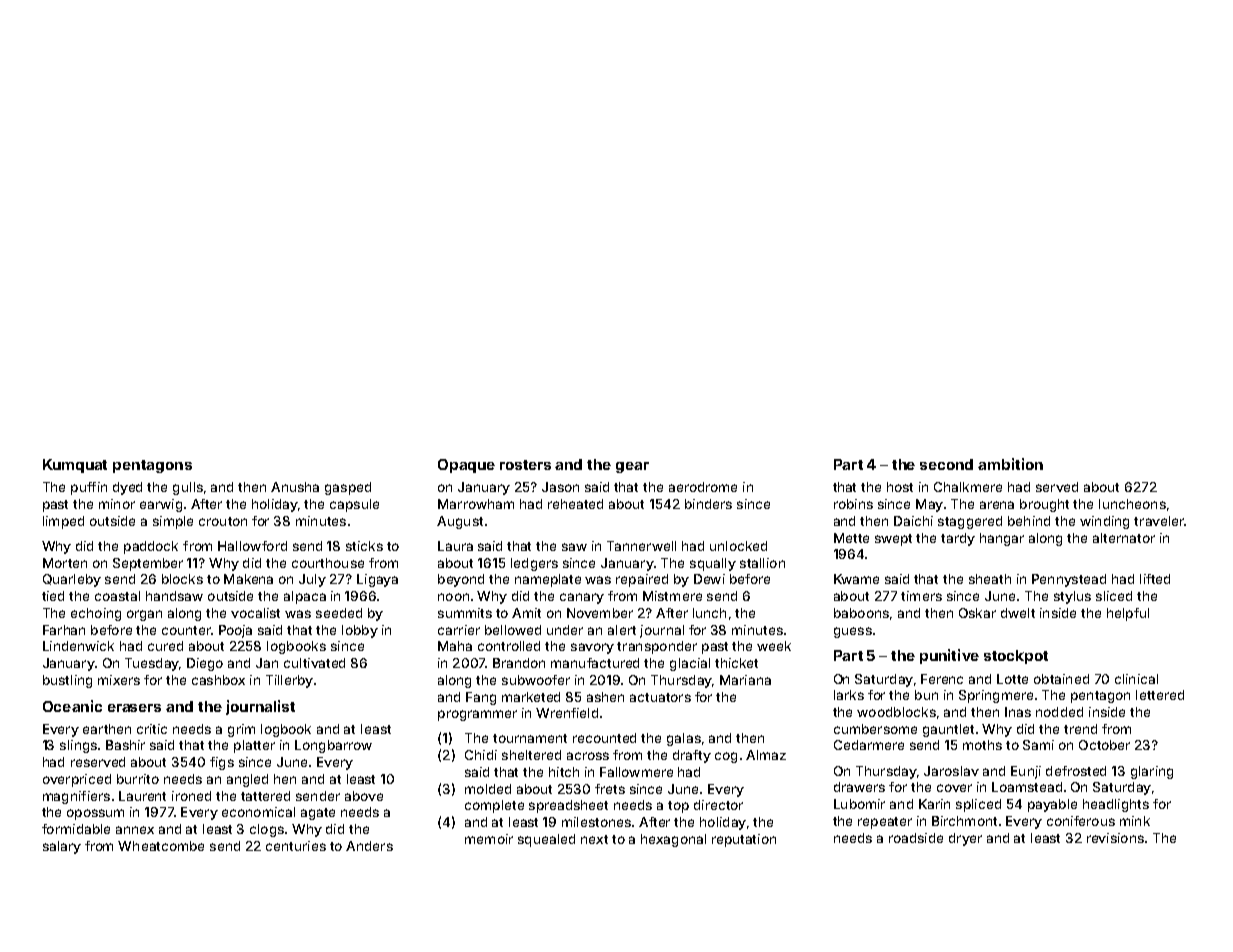 The height and width of the screenshot is (952, 1233). What do you see at coordinates (1080, 729) in the screenshot?
I see `trend` at bounding box center [1080, 729].
